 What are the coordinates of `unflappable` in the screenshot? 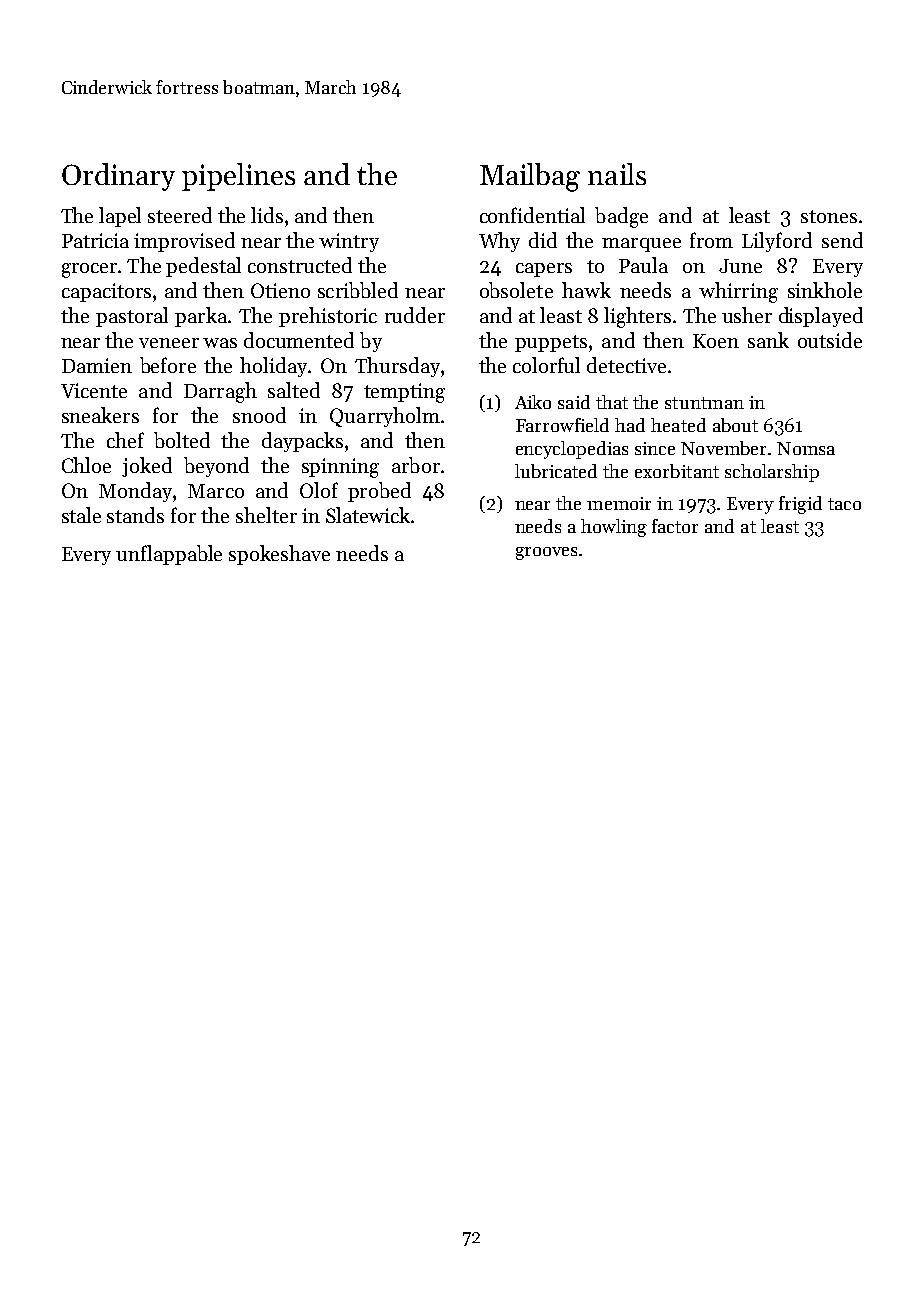 It's located at (169, 555).
